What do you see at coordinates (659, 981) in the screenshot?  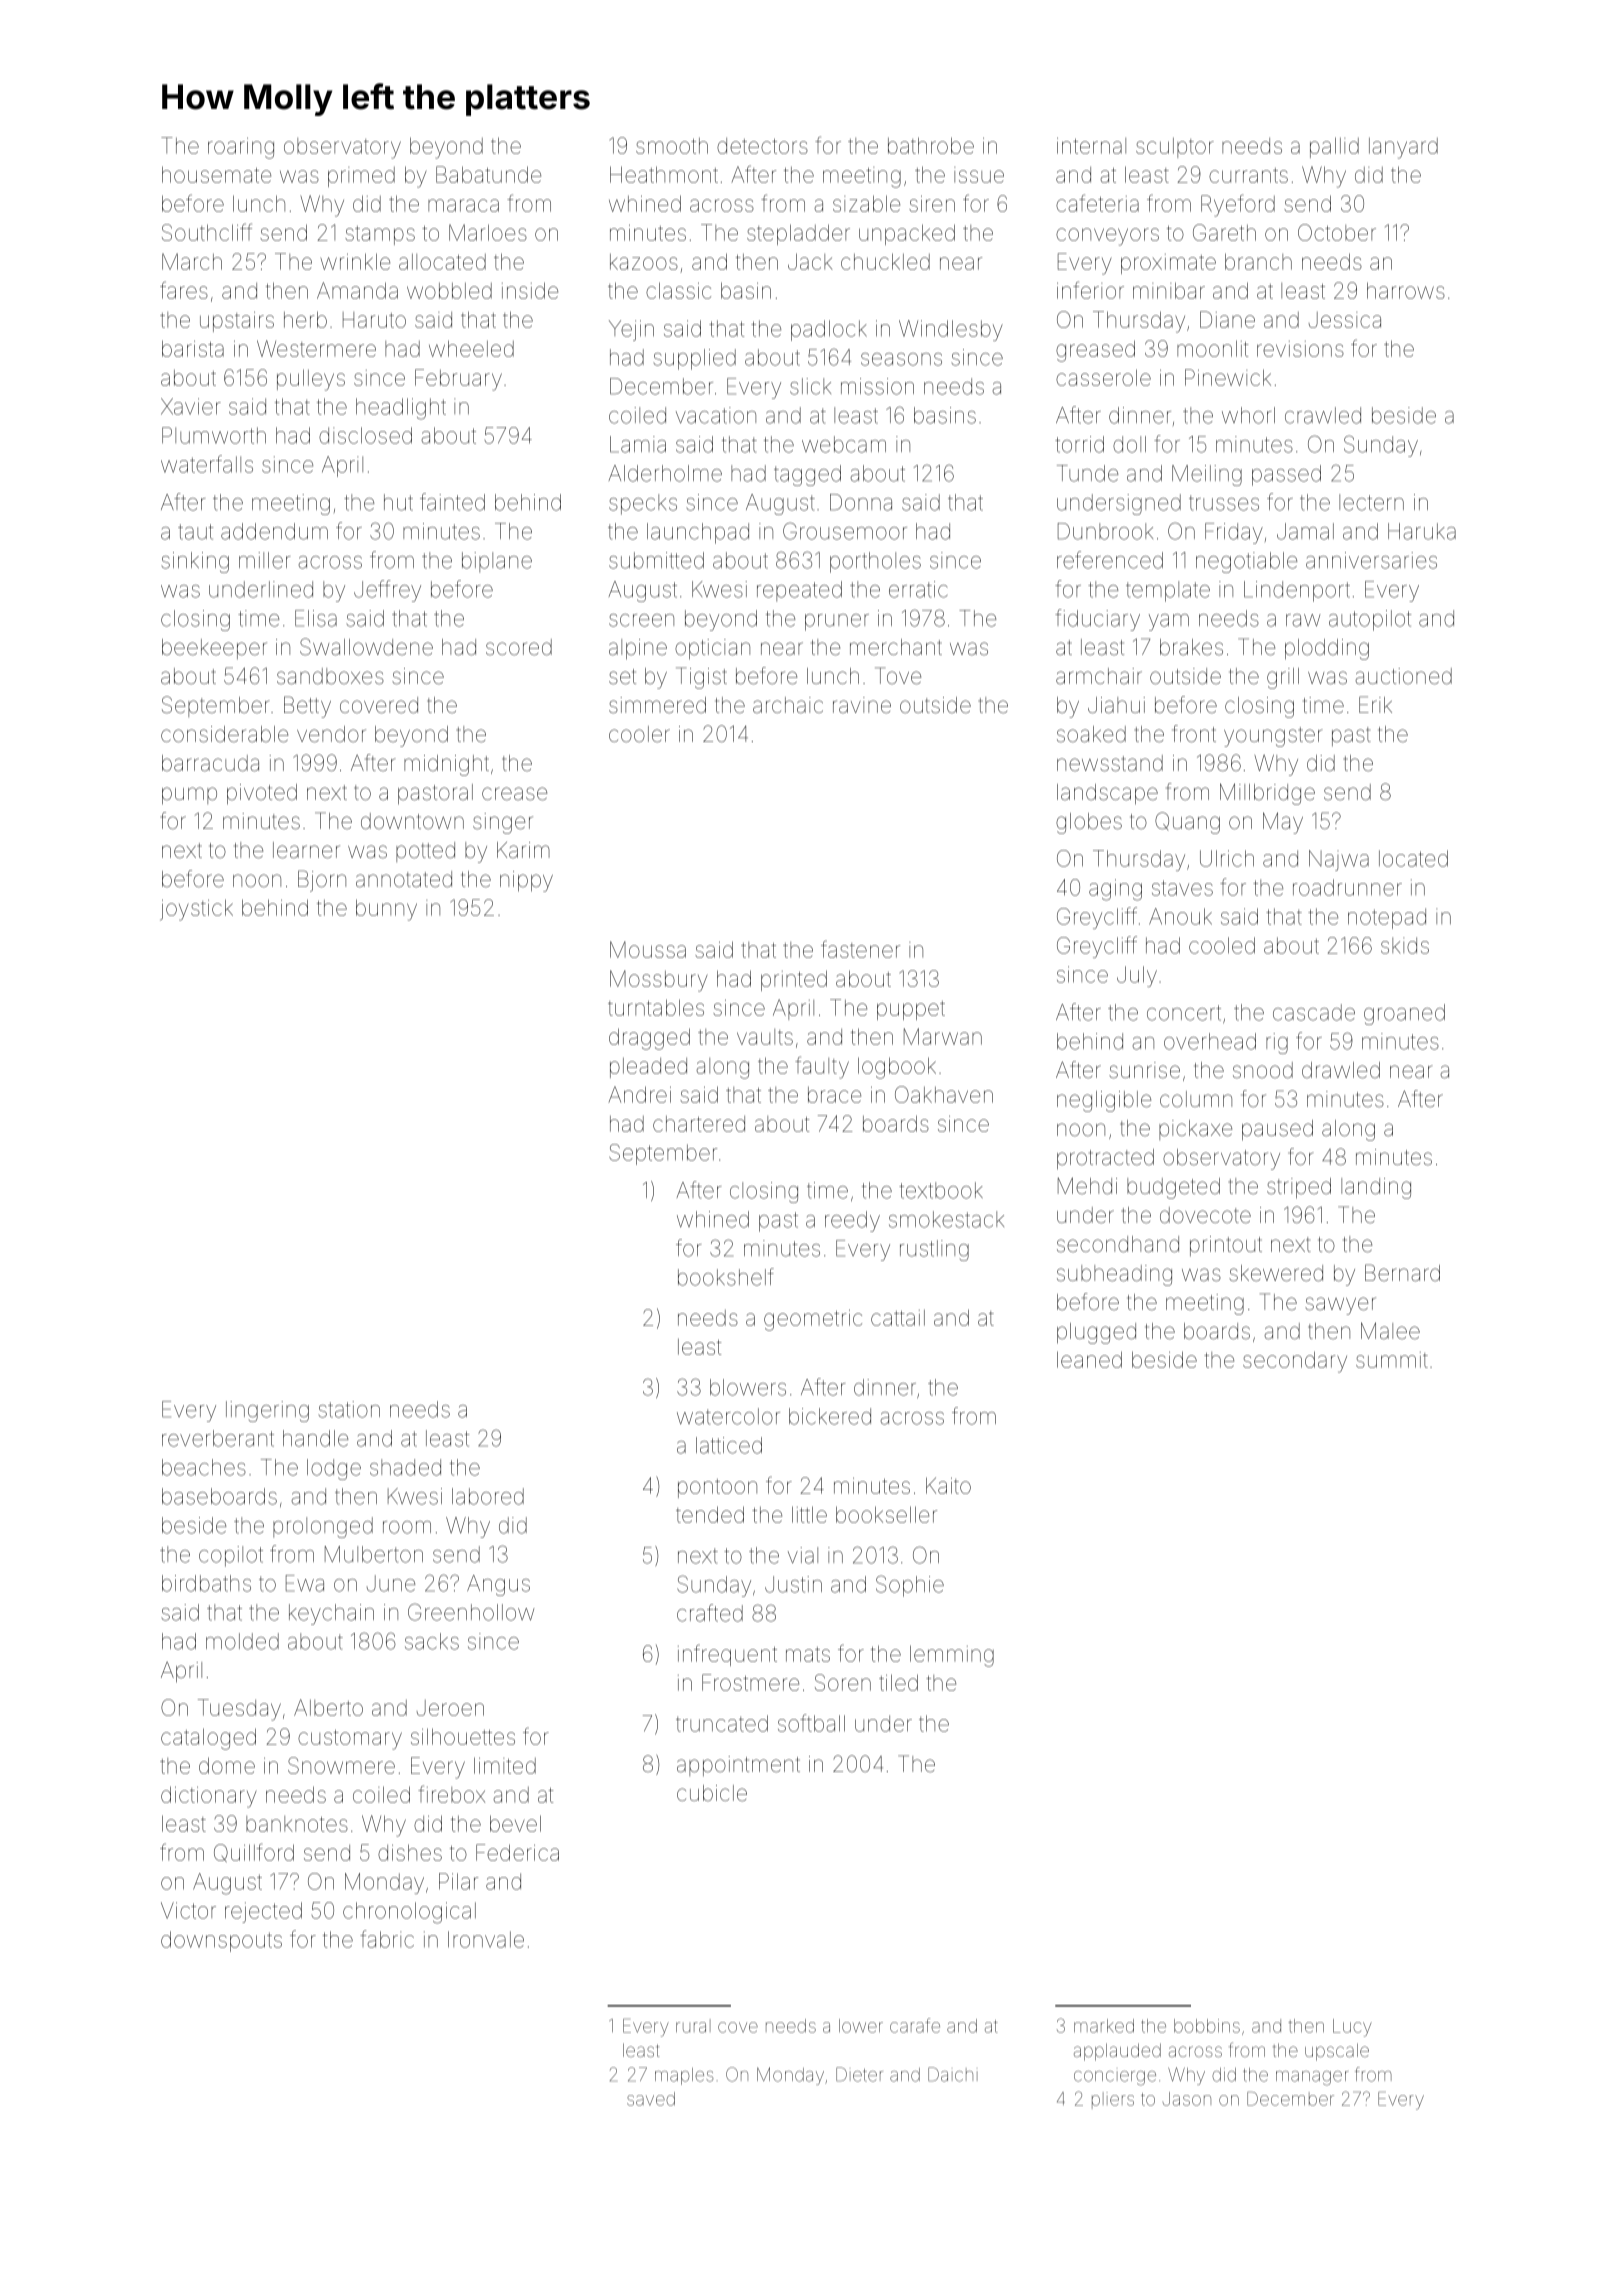 I see `Mossbury` at bounding box center [659, 981].
